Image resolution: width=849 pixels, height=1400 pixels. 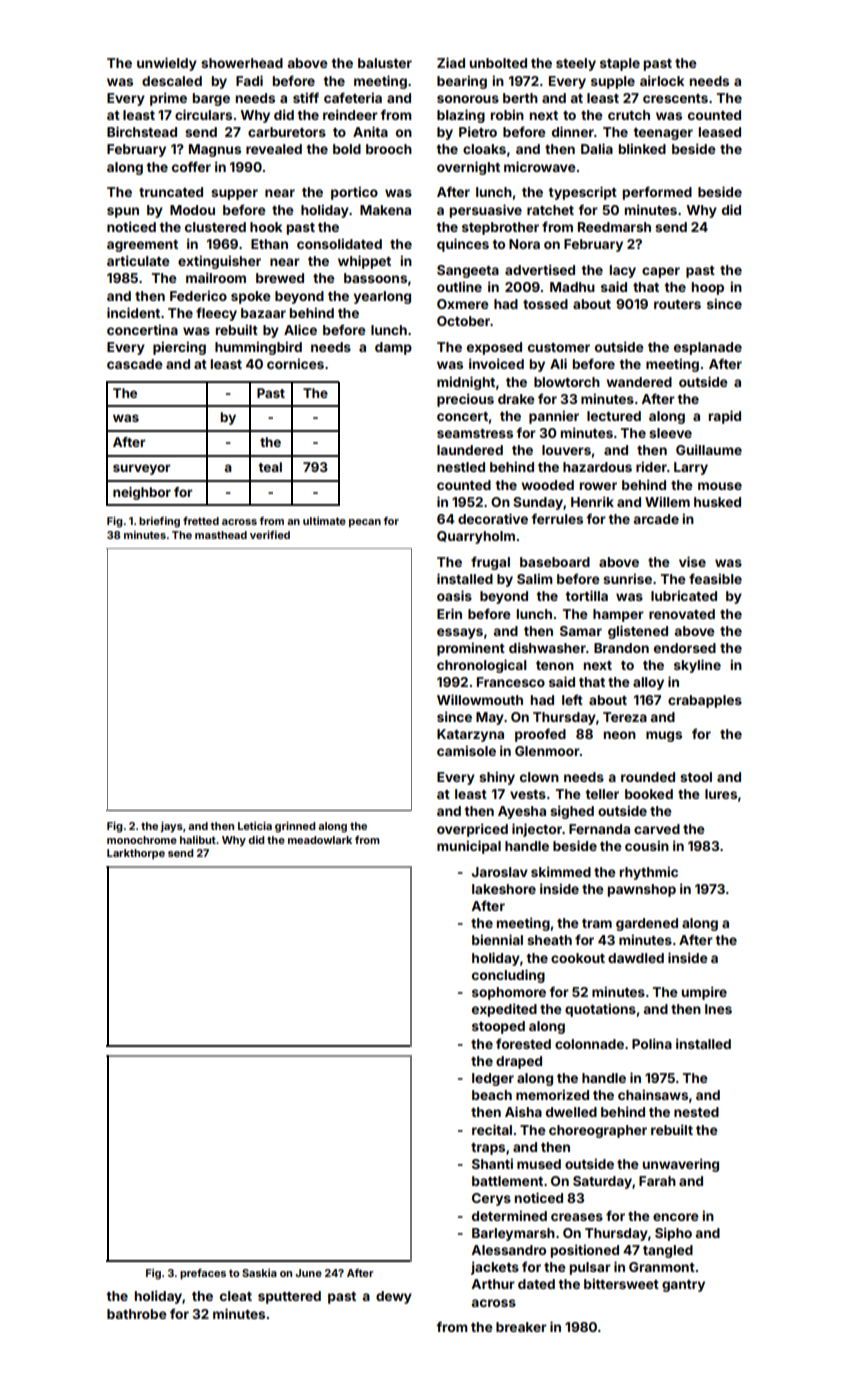 What do you see at coordinates (721, 794) in the document?
I see `lures` at bounding box center [721, 794].
